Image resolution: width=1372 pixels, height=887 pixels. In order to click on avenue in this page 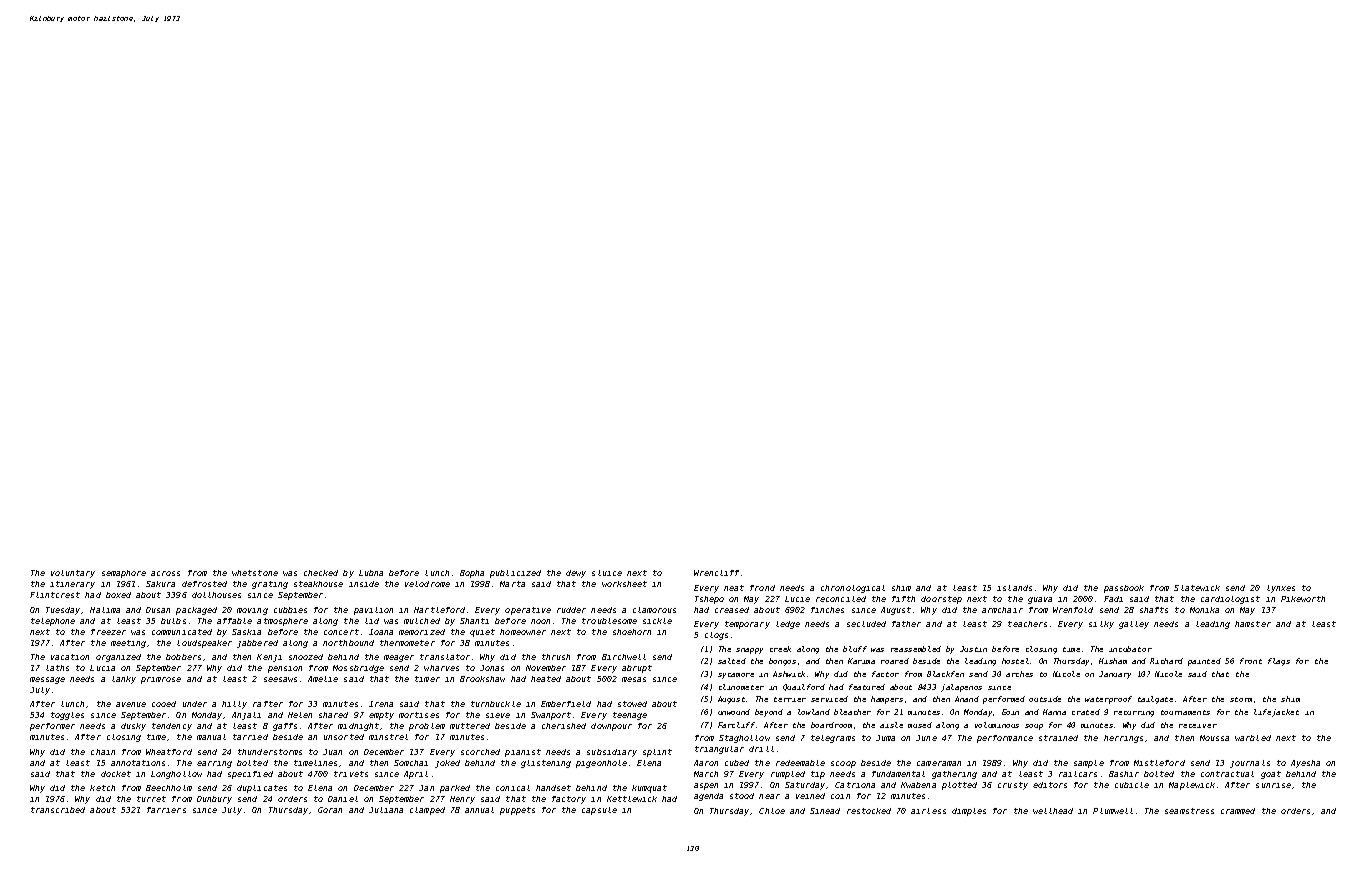, I will do `click(131, 704)`.
